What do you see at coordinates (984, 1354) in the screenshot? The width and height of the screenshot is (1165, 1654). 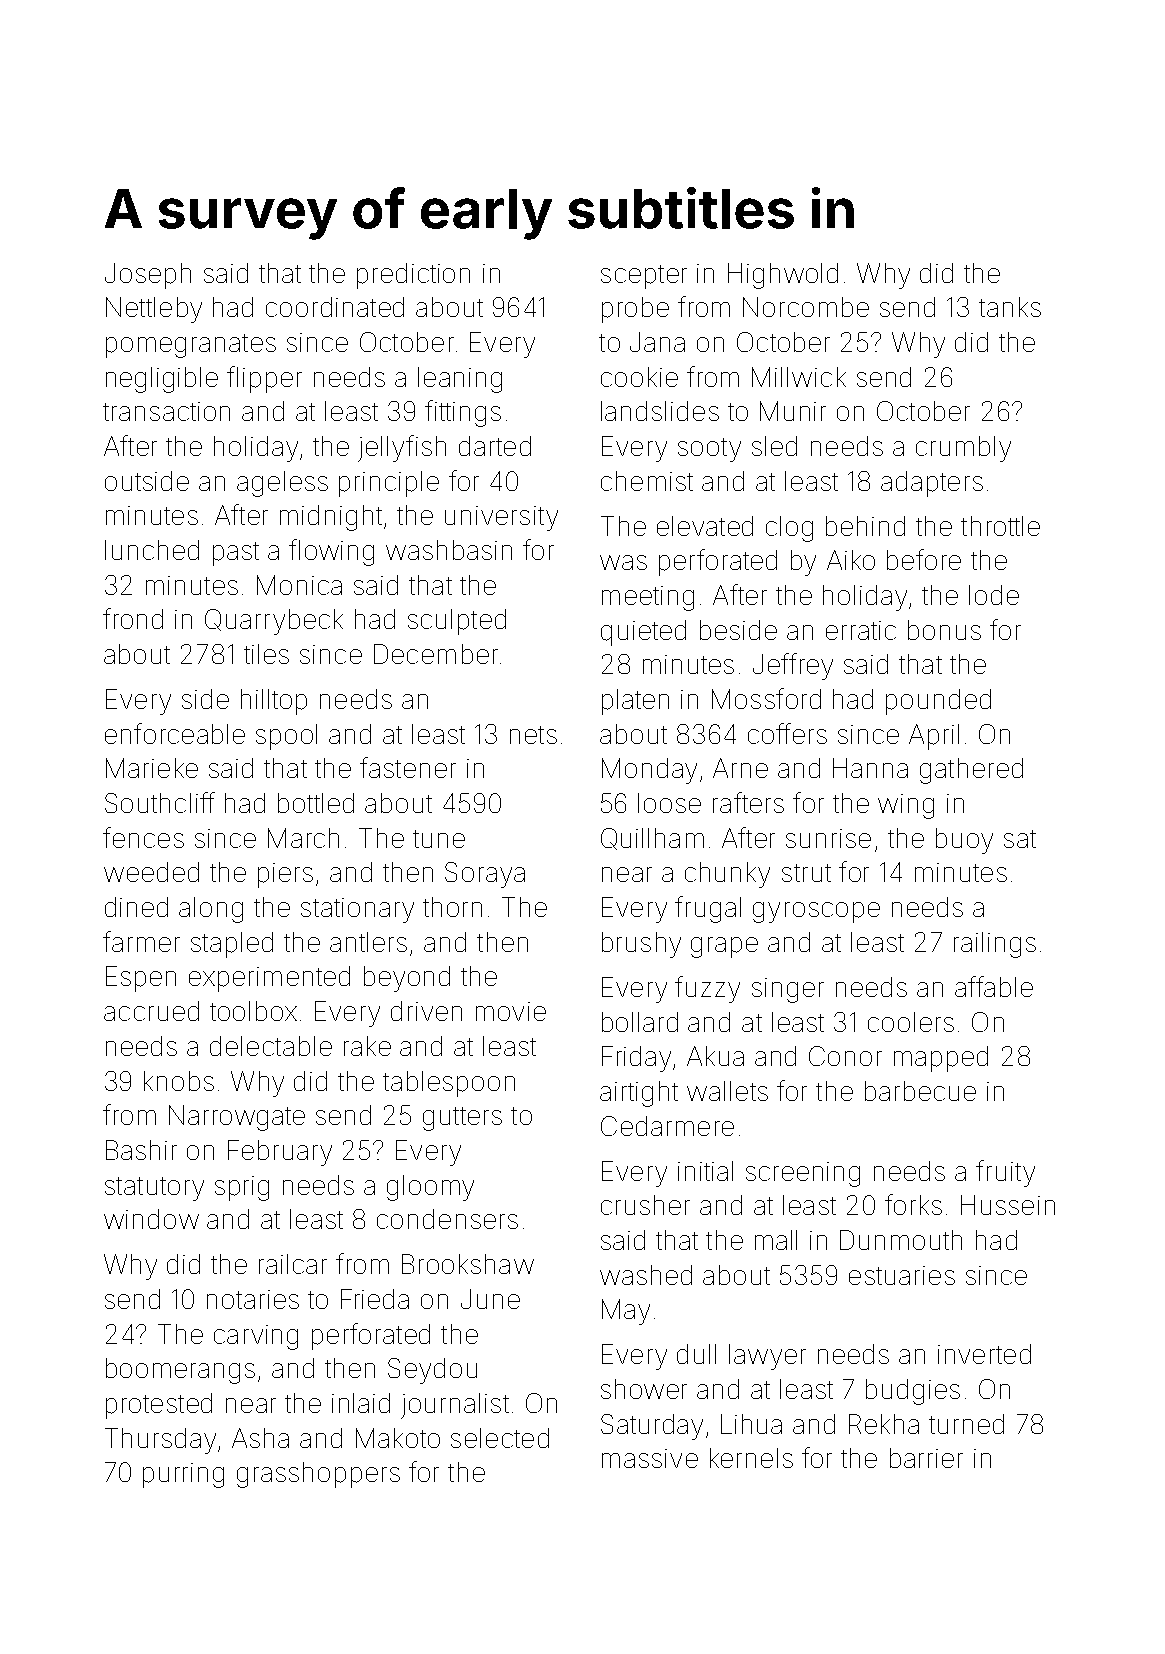 I see `inverted` at bounding box center [984, 1354].
